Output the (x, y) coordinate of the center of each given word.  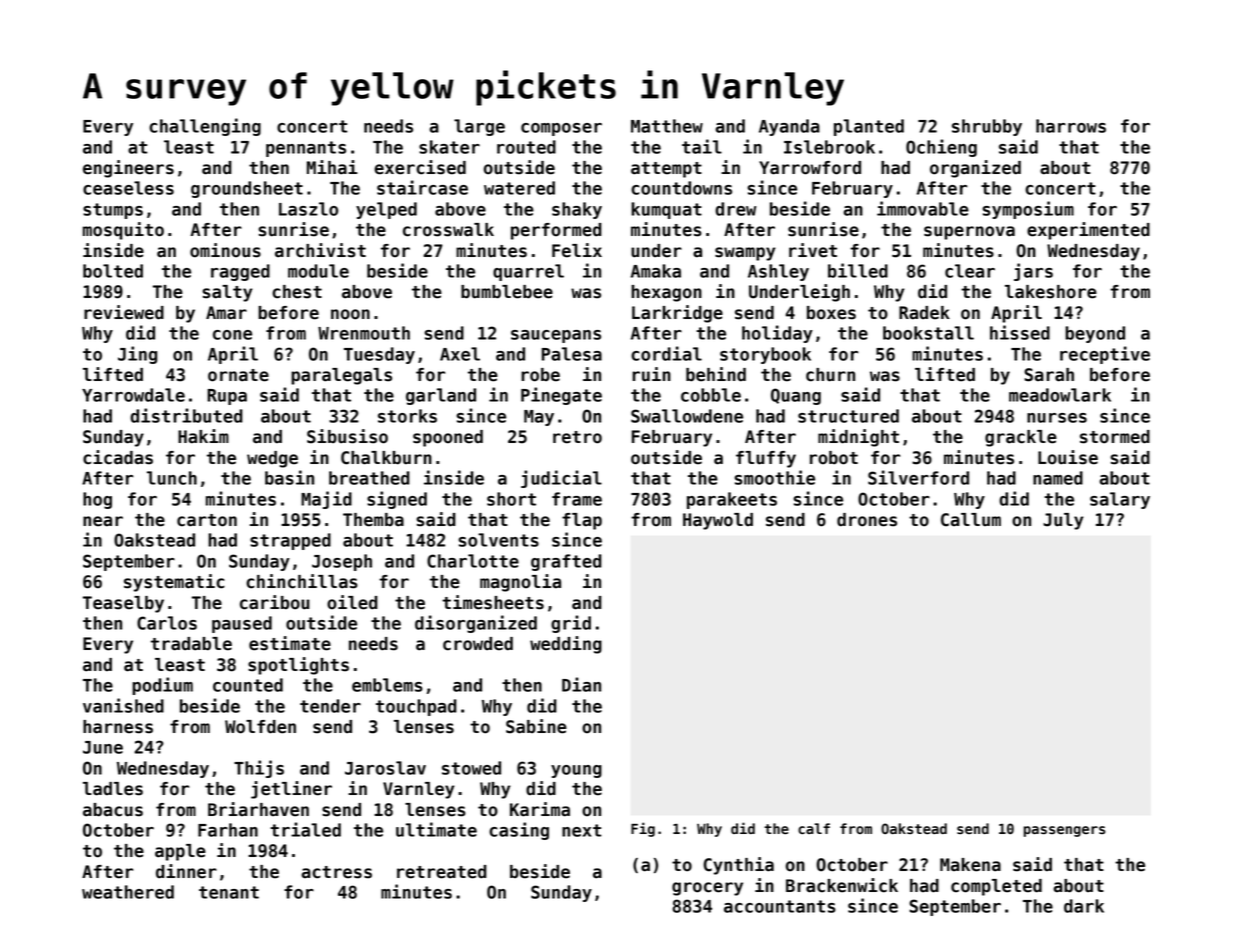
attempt (666, 170)
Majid (326, 500)
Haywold (718, 521)
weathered (128, 892)
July (1063, 521)
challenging (205, 127)
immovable (923, 208)
